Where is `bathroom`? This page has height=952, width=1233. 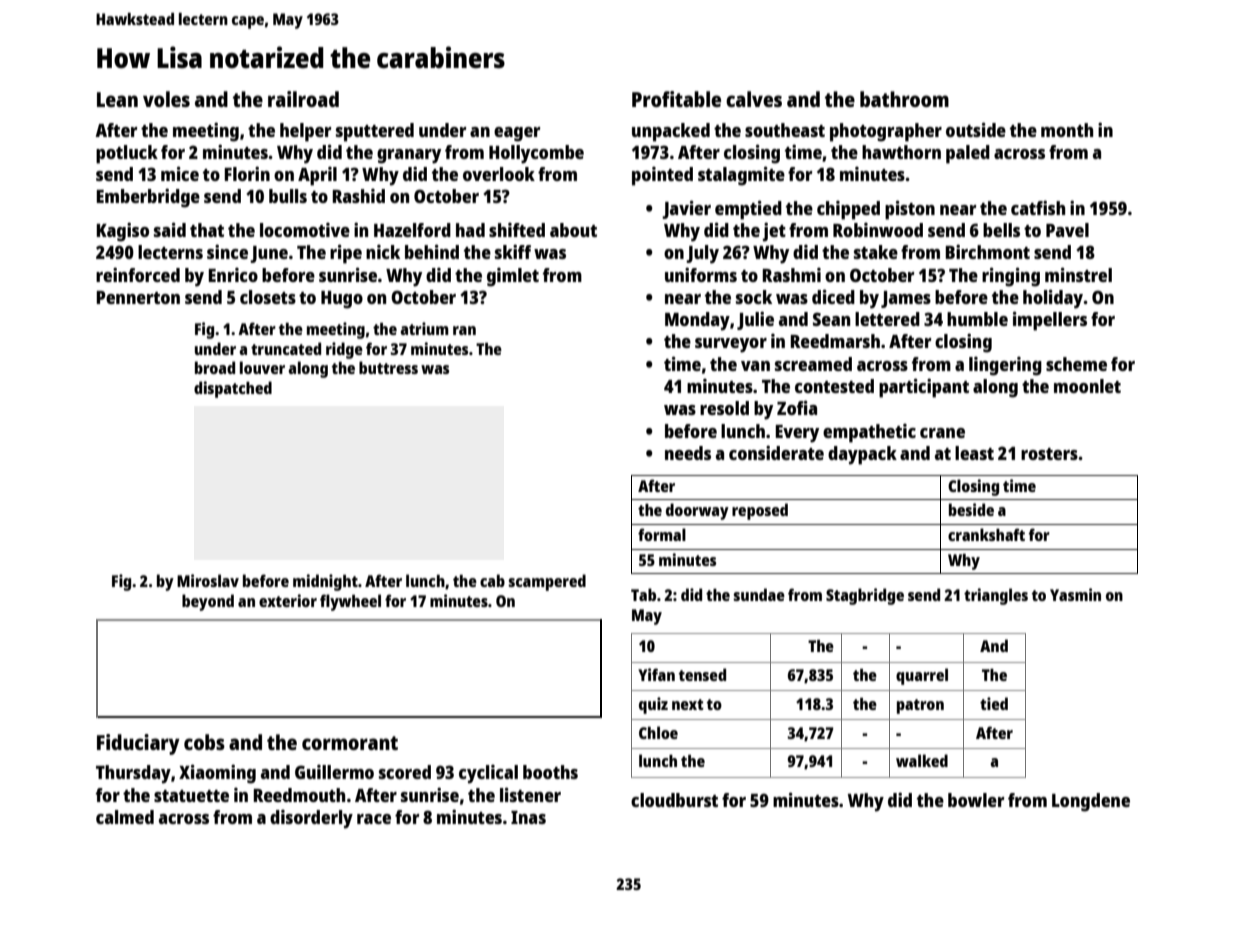
bathroom is located at coordinates (904, 99).
